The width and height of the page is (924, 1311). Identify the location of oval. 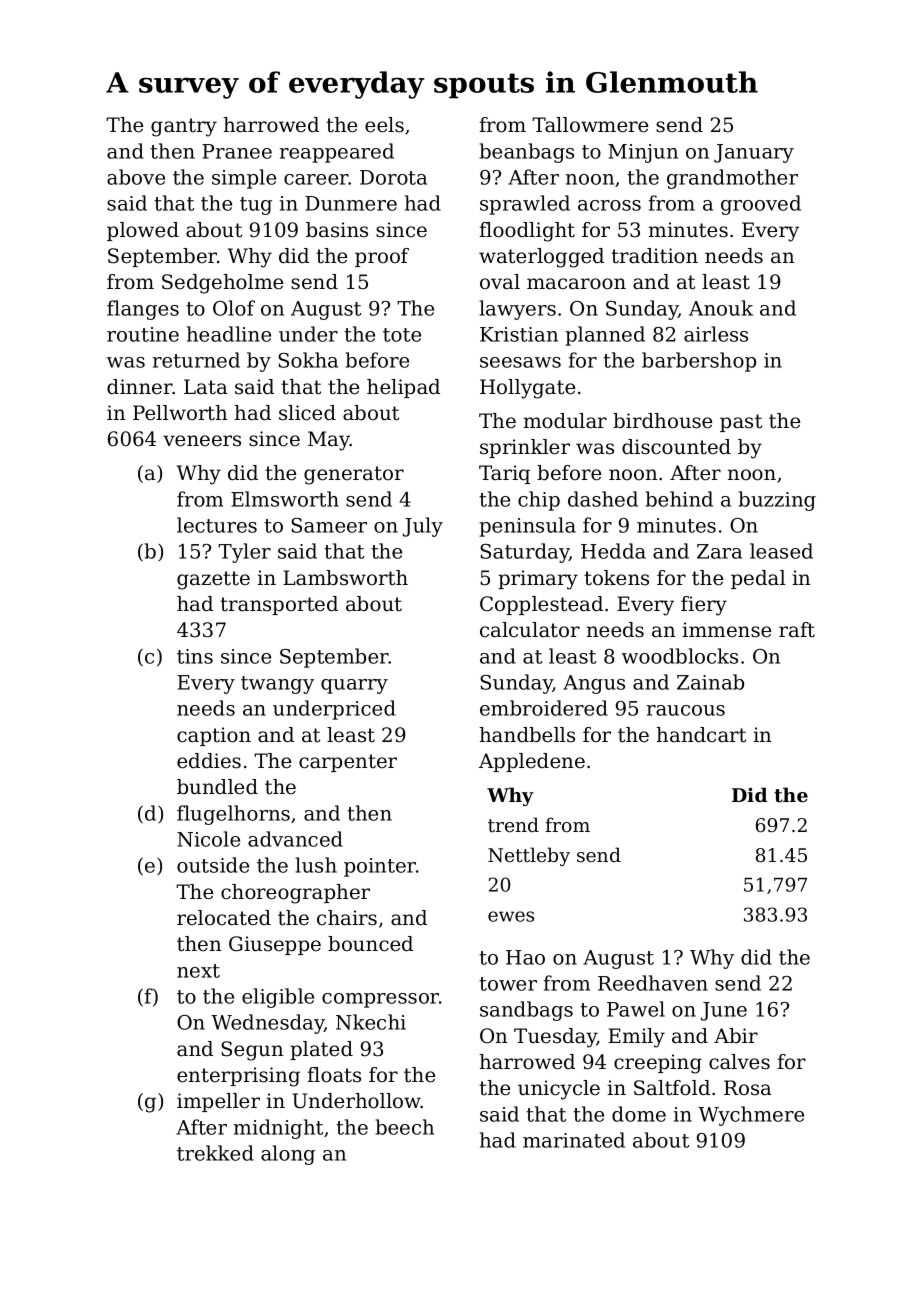
(500, 282).
